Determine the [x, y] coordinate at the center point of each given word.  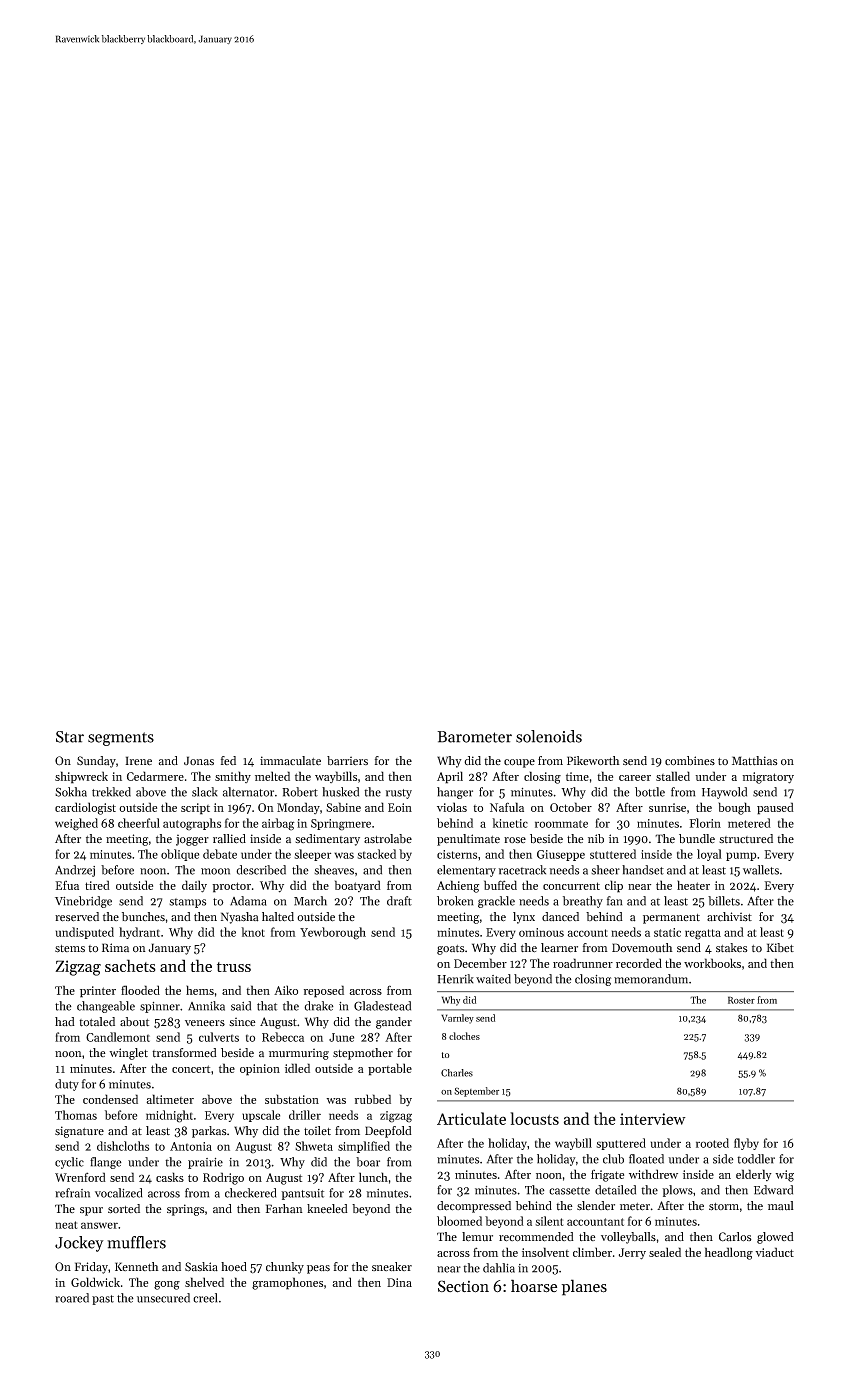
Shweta [314, 1146]
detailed [615, 1190]
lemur [477, 1237]
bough [734, 808]
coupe [519, 763]
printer [98, 992]
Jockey [79, 1244]
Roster [741, 1000]
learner [559, 948]
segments [121, 739]
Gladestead [382, 1006]
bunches [143, 917]
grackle [496, 902]
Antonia [191, 1146]
